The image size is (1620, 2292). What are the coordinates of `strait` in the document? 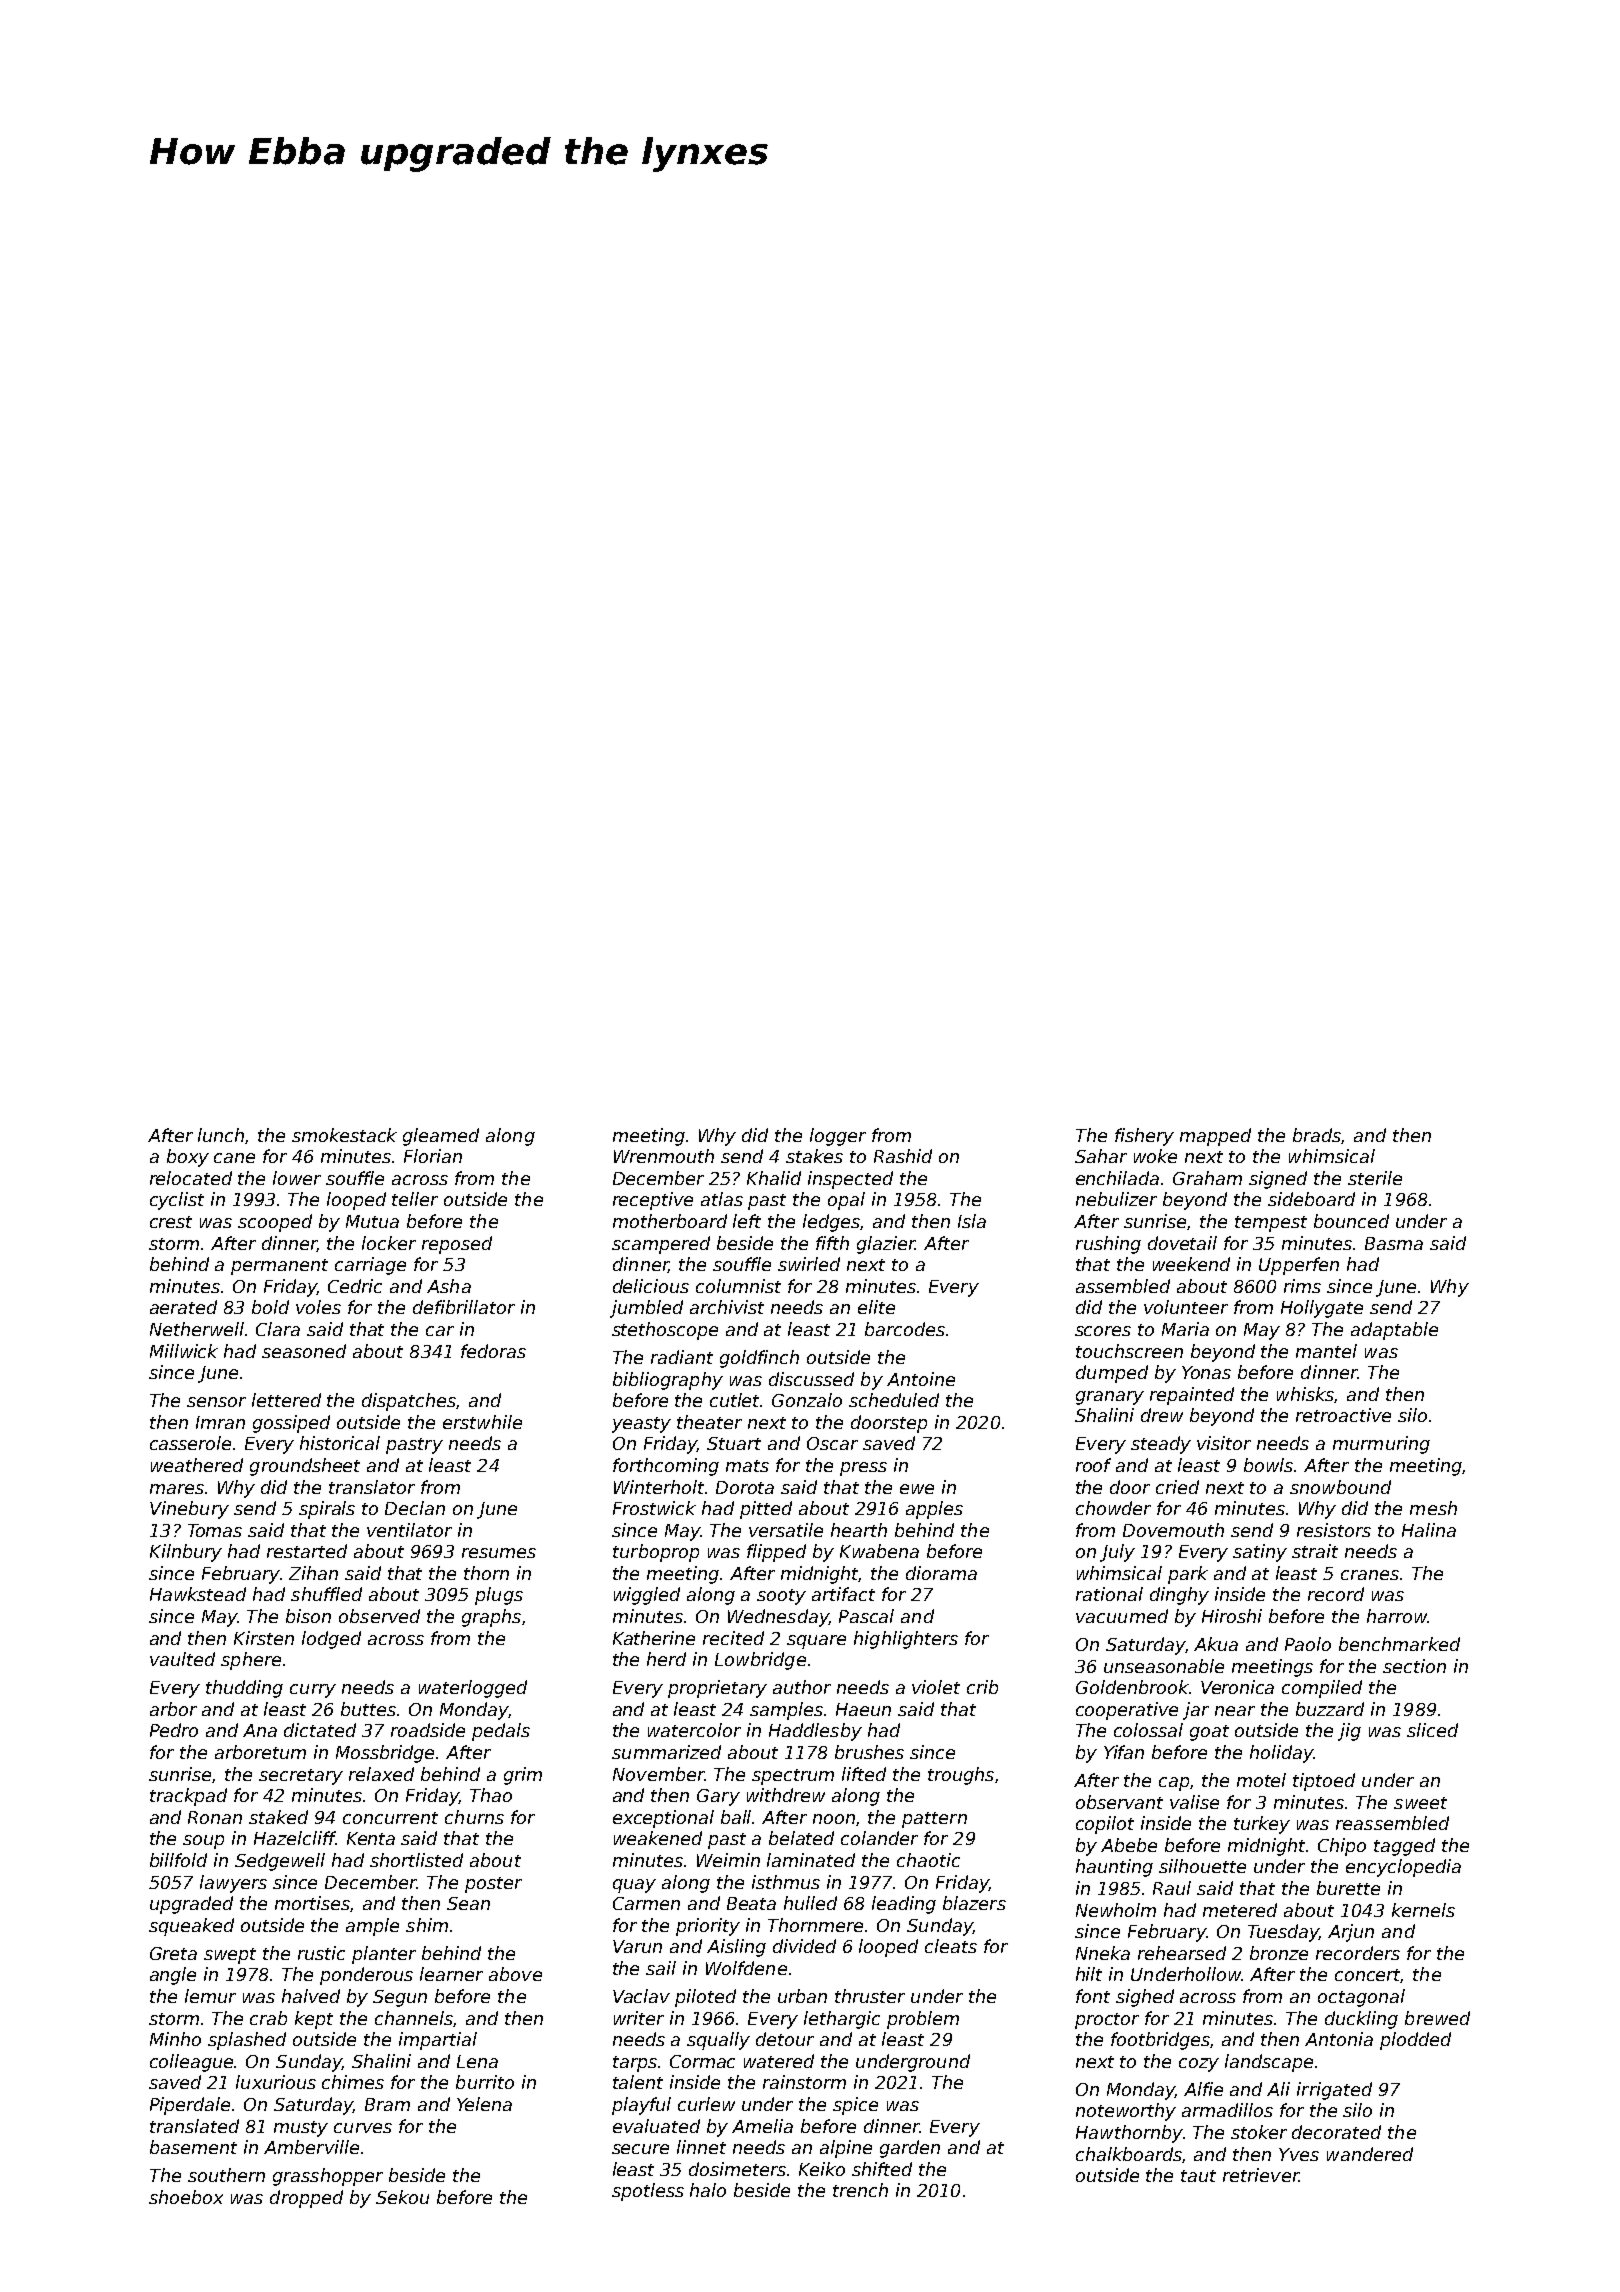 It's located at (1315, 1551).
